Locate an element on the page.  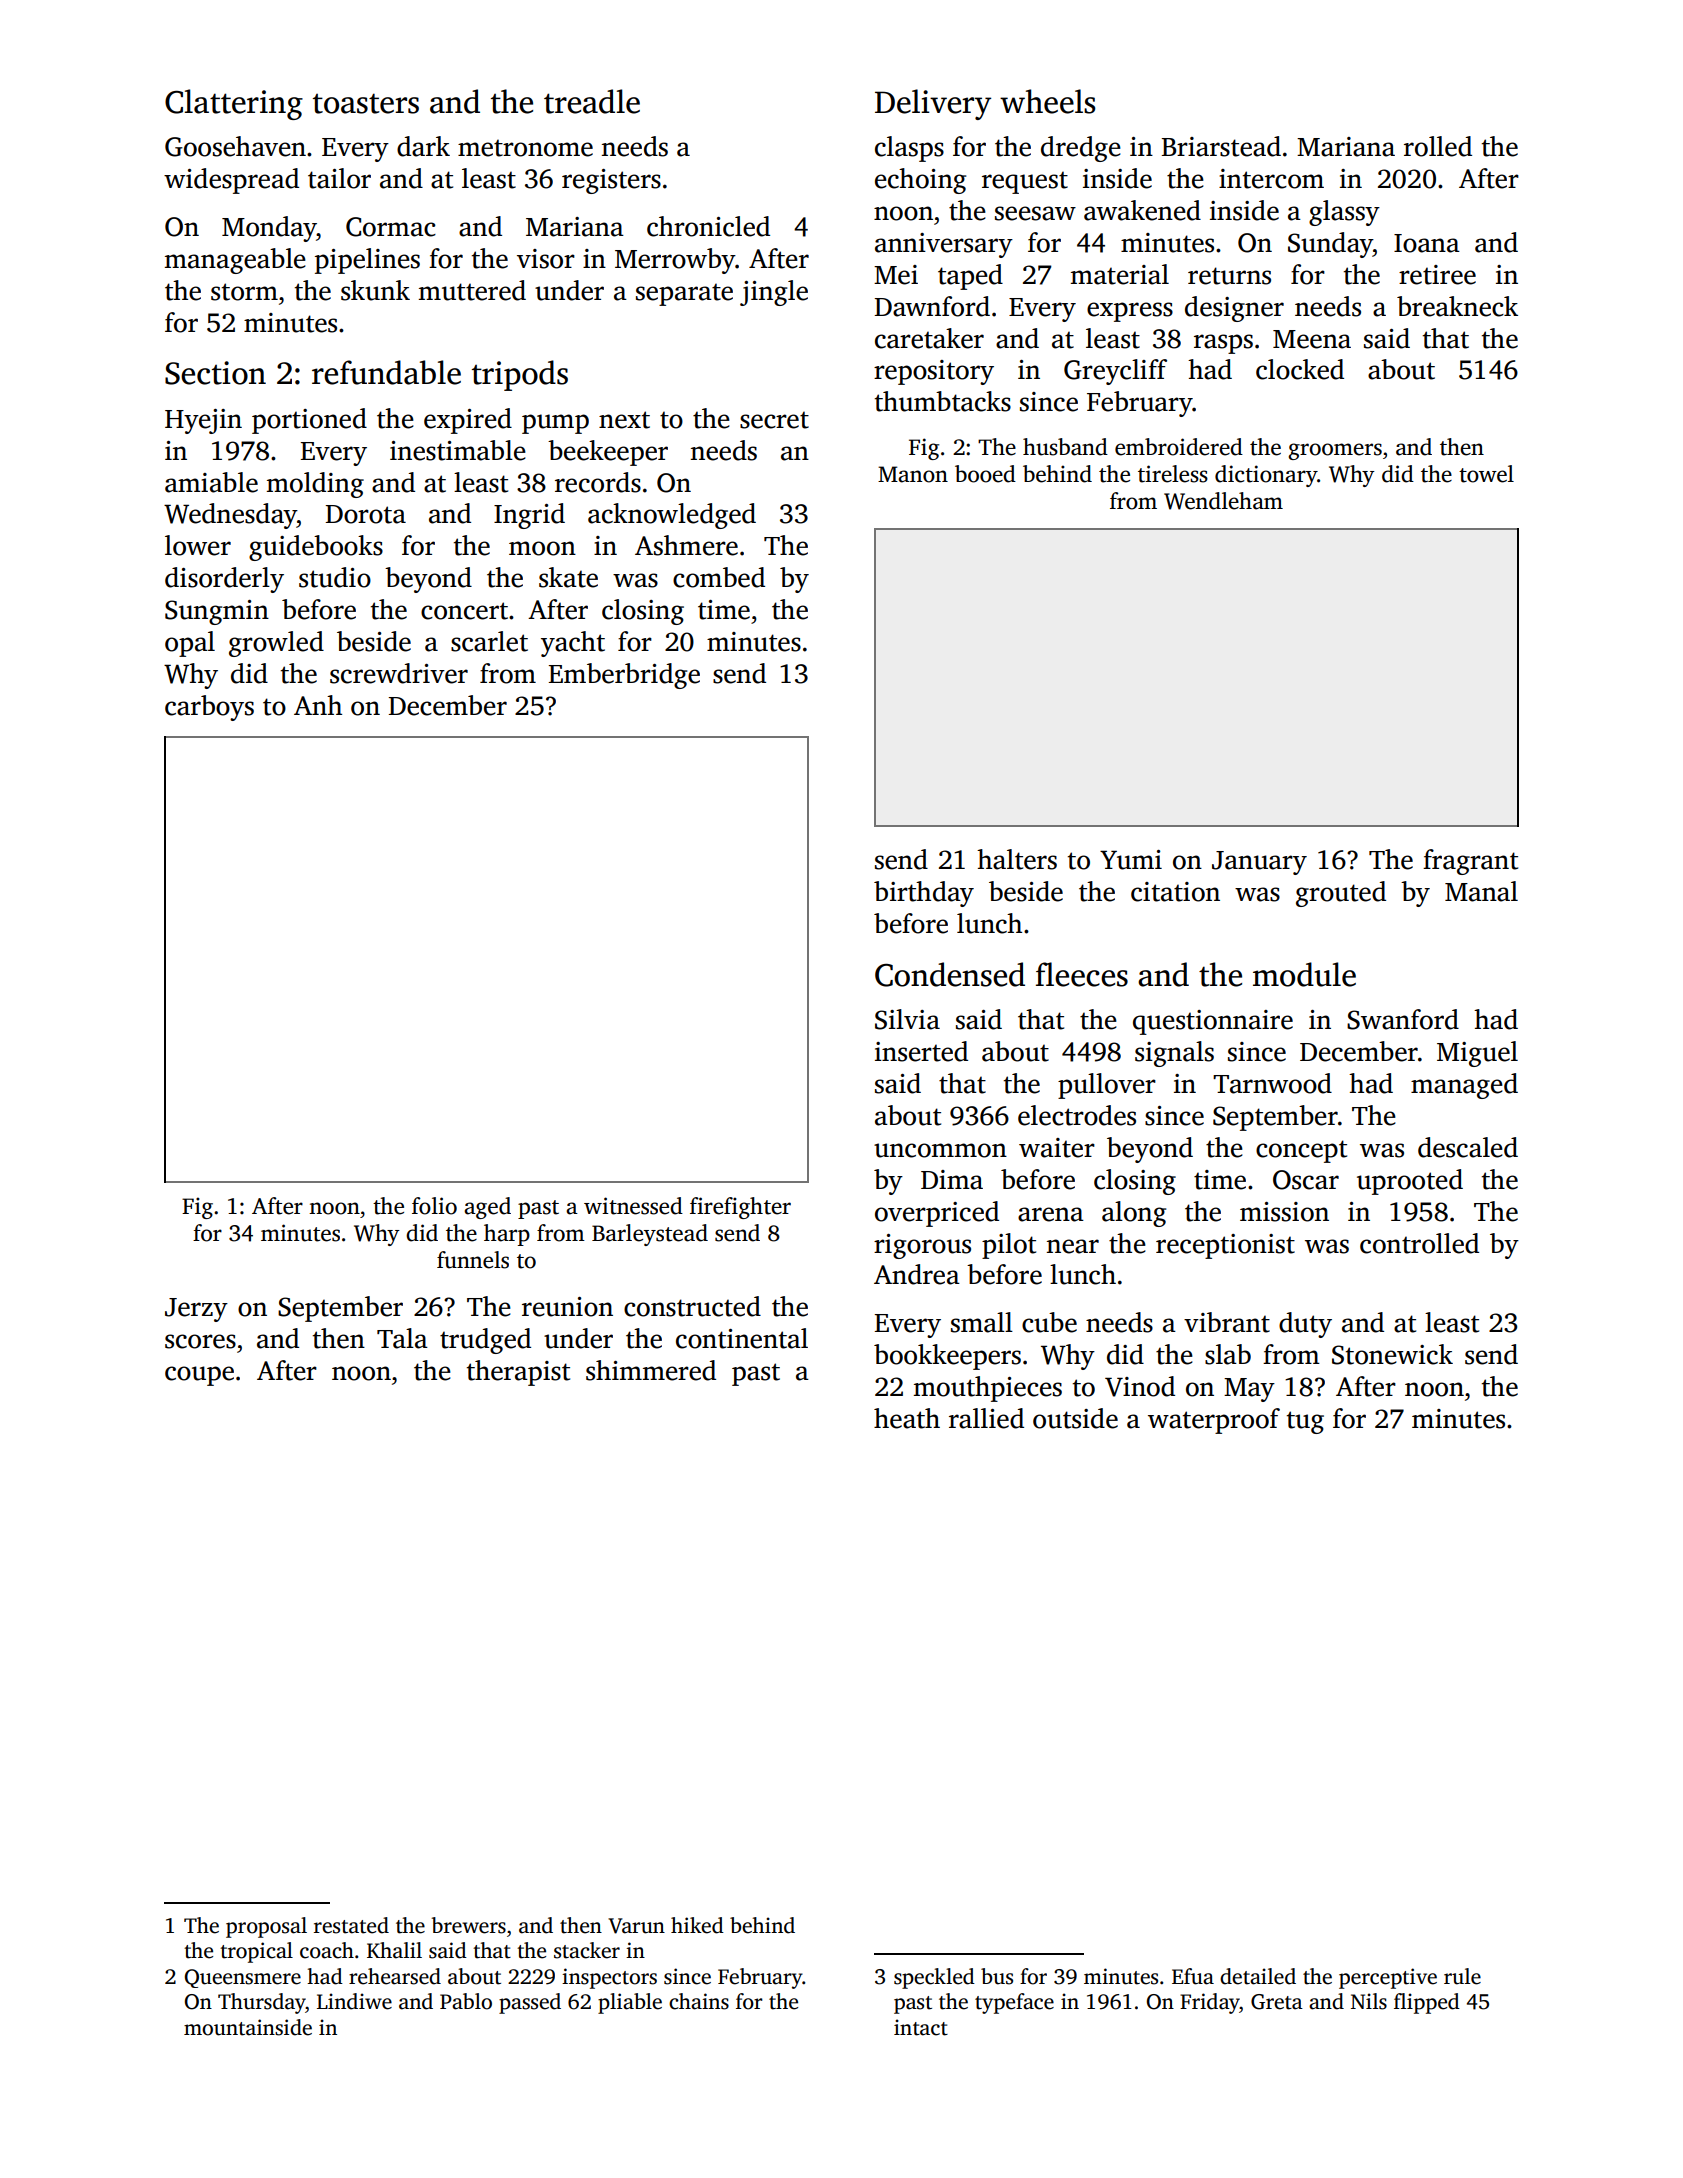
Jerzy is located at coordinates (196, 1310).
